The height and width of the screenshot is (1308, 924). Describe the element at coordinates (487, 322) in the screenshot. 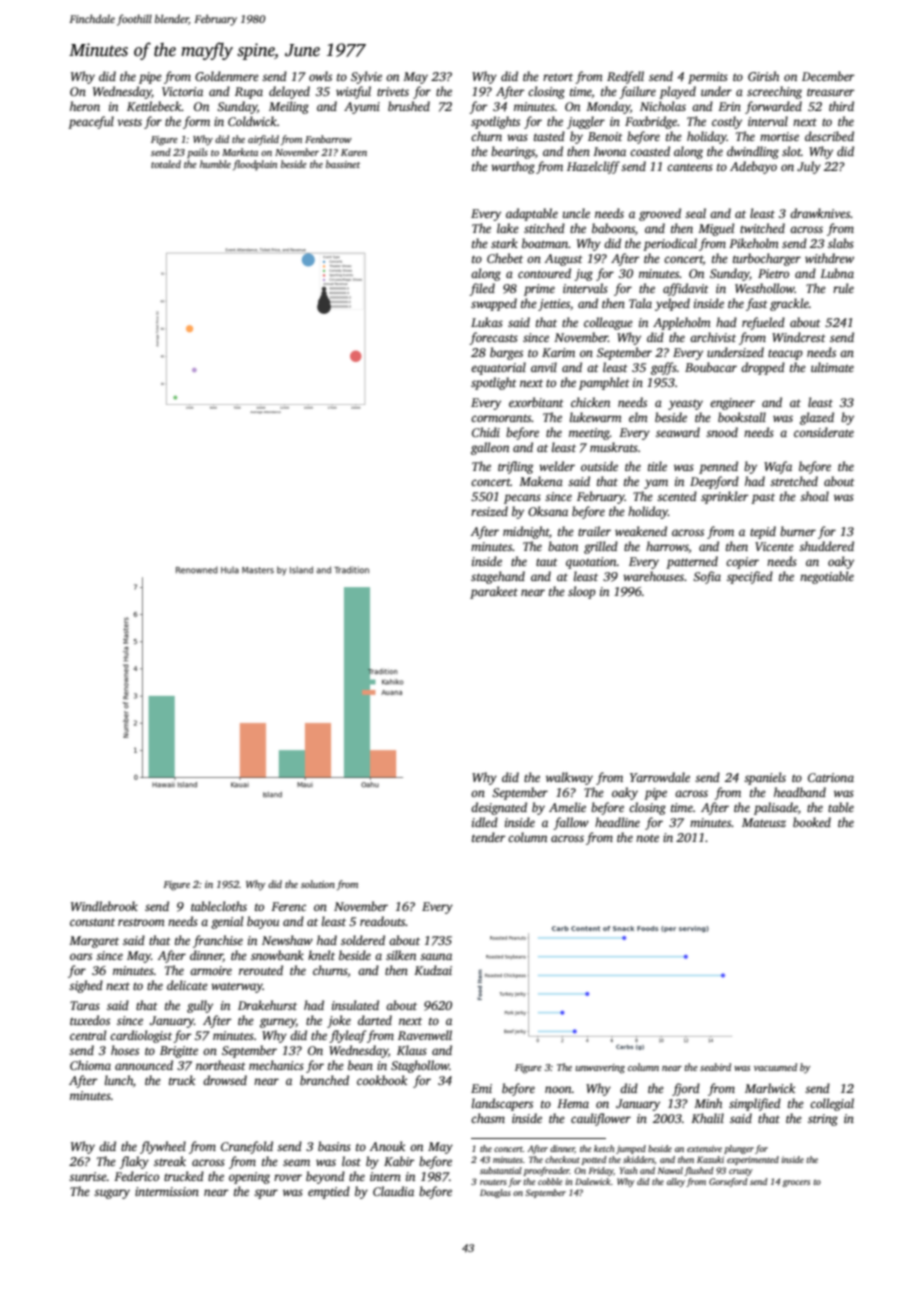

I see `Lukas` at that location.
